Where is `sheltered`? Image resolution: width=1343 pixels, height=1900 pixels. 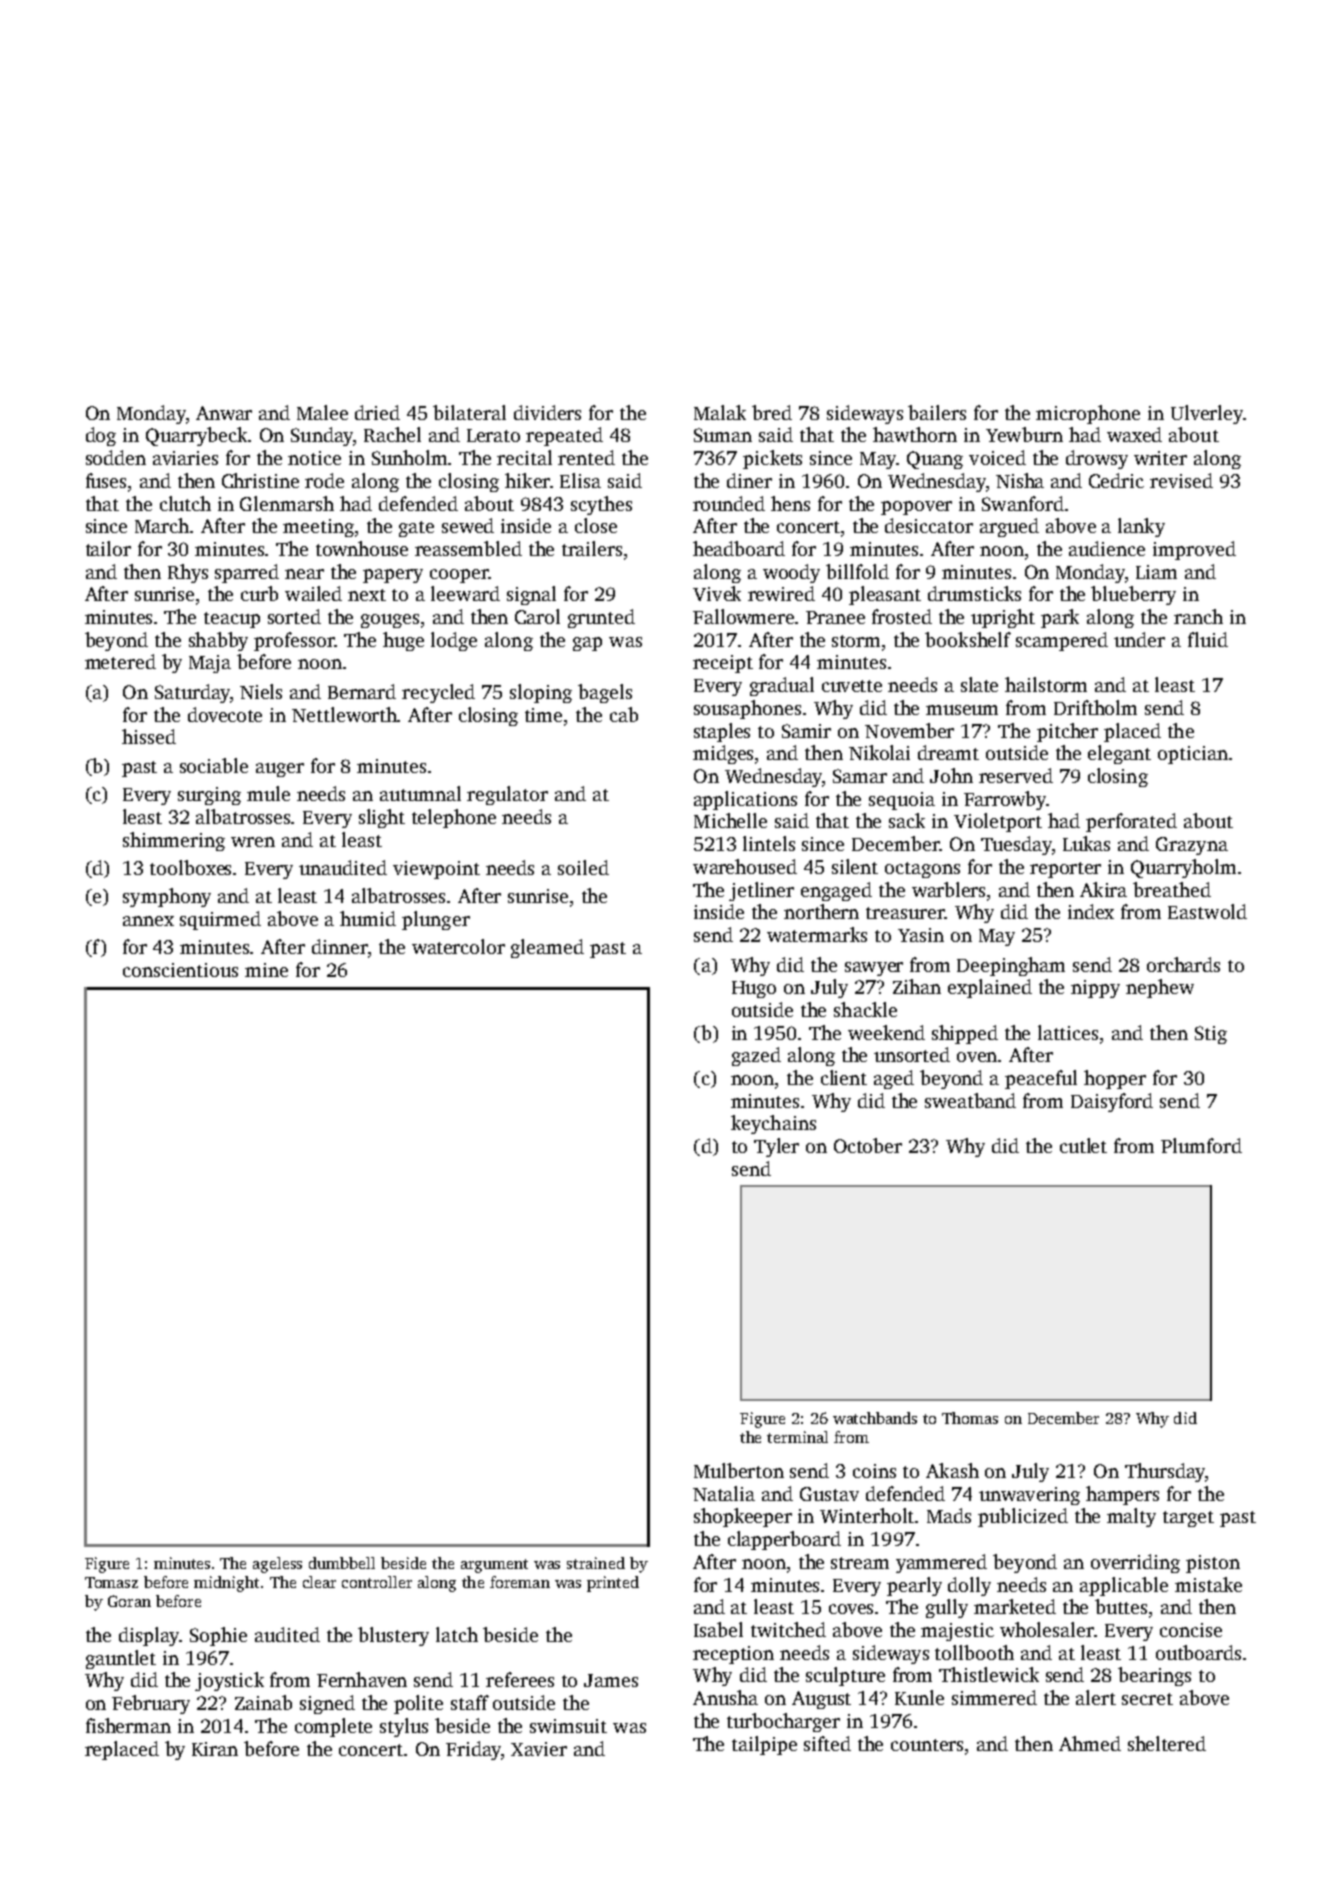 sheltered is located at coordinates (1167, 1743).
